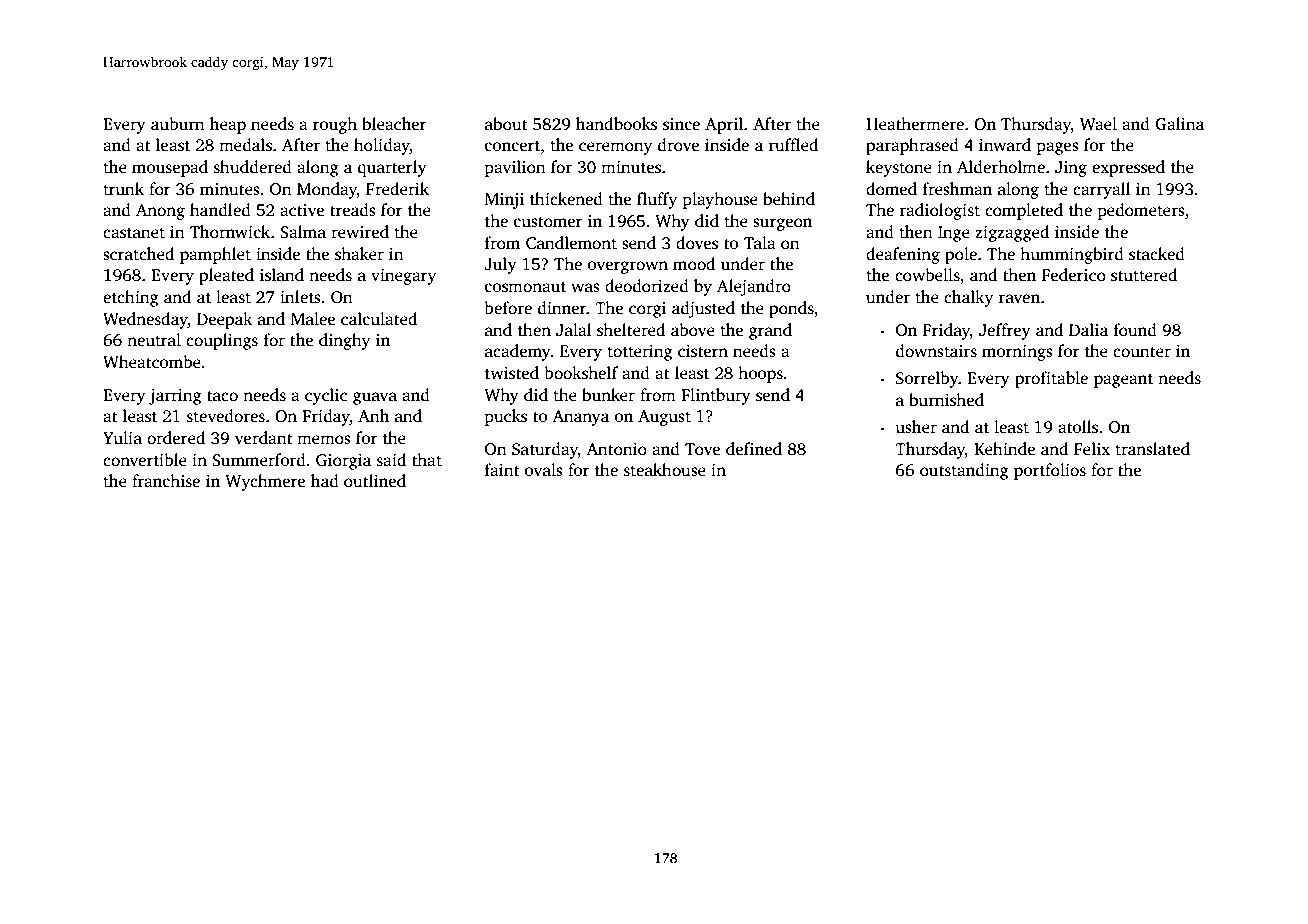 The width and height of the document is (1308, 924). I want to click on Federico, so click(1074, 275).
